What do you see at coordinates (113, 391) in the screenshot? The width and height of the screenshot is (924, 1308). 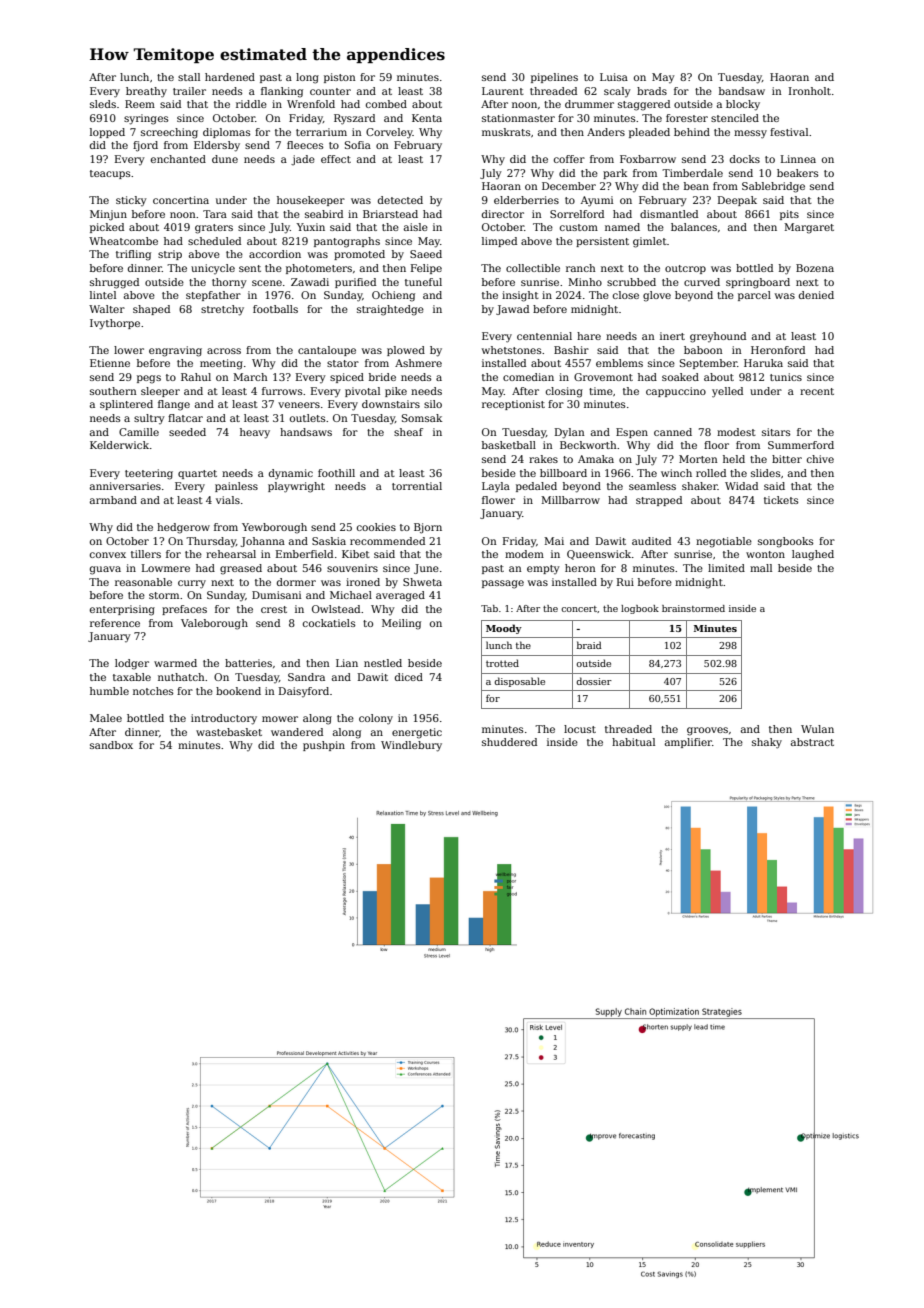 I see `southern` at bounding box center [113, 391].
